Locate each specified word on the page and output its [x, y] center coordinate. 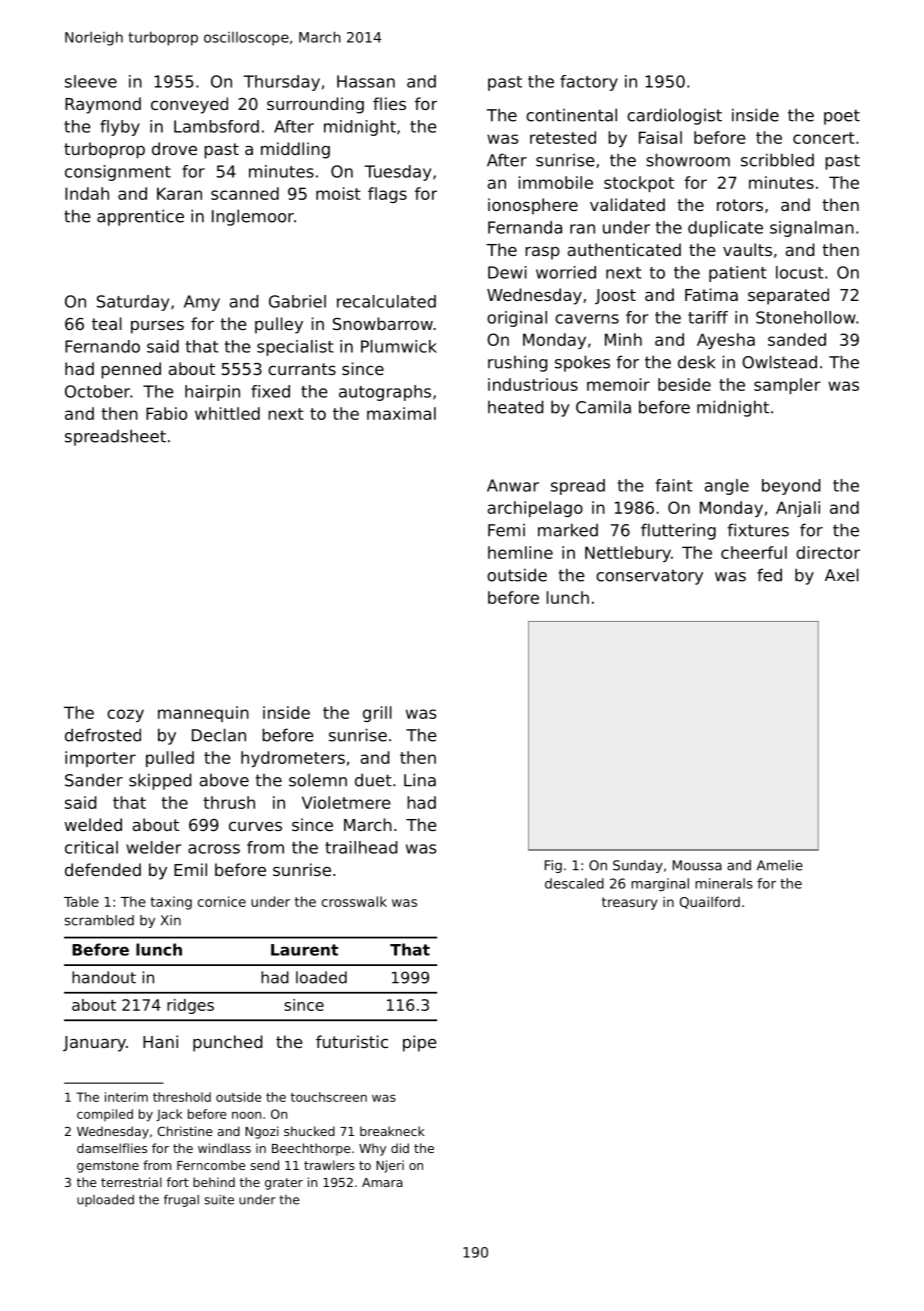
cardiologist [674, 116]
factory [589, 83]
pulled [170, 759]
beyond [791, 487]
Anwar [513, 485]
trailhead [361, 847]
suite [219, 1200]
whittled [227, 413]
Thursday [282, 83]
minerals [724, 883]
